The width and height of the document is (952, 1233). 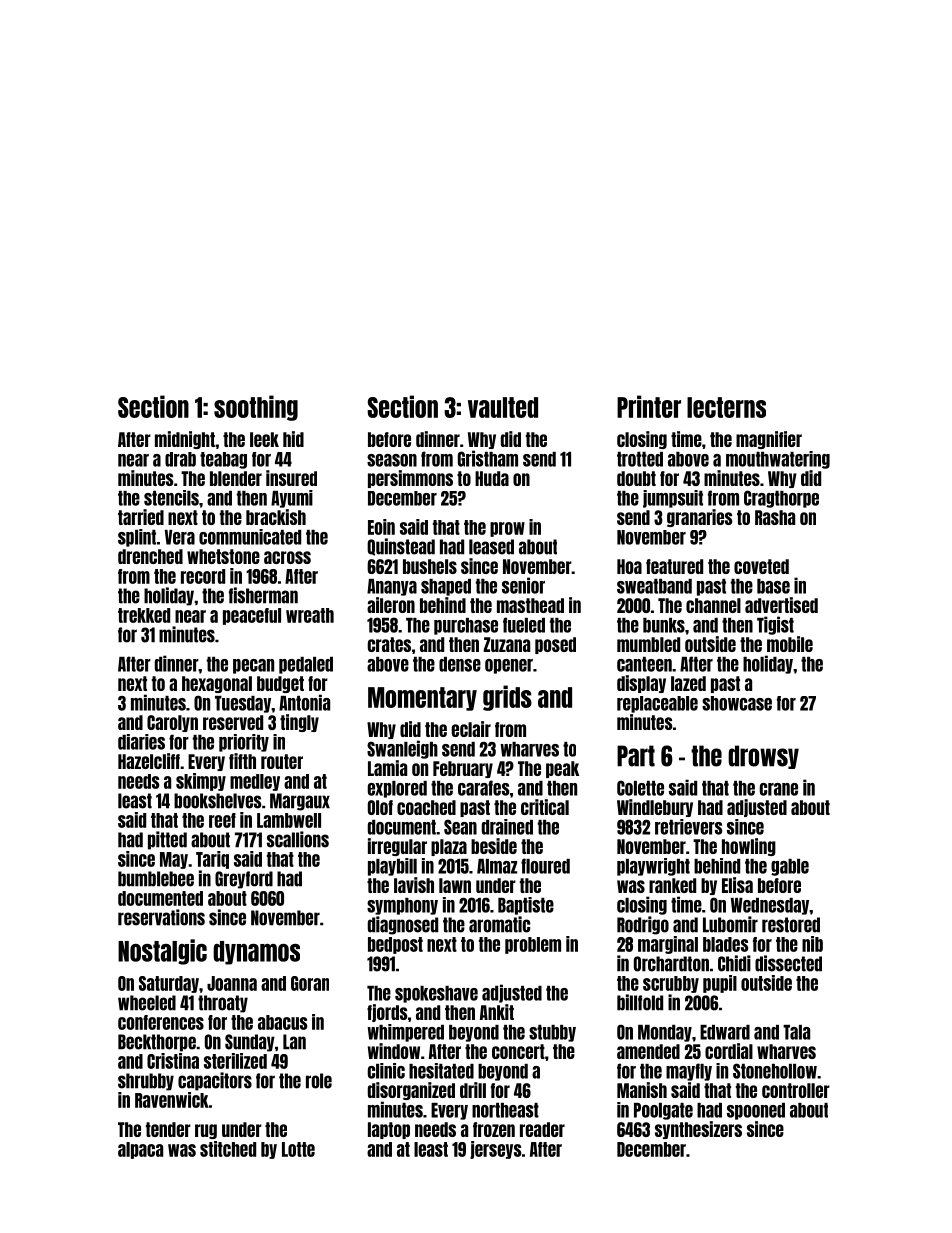 What do you see at coordinates (526, 906) in the document?
I see `Baptiste` at bounding box center [526, 906].
